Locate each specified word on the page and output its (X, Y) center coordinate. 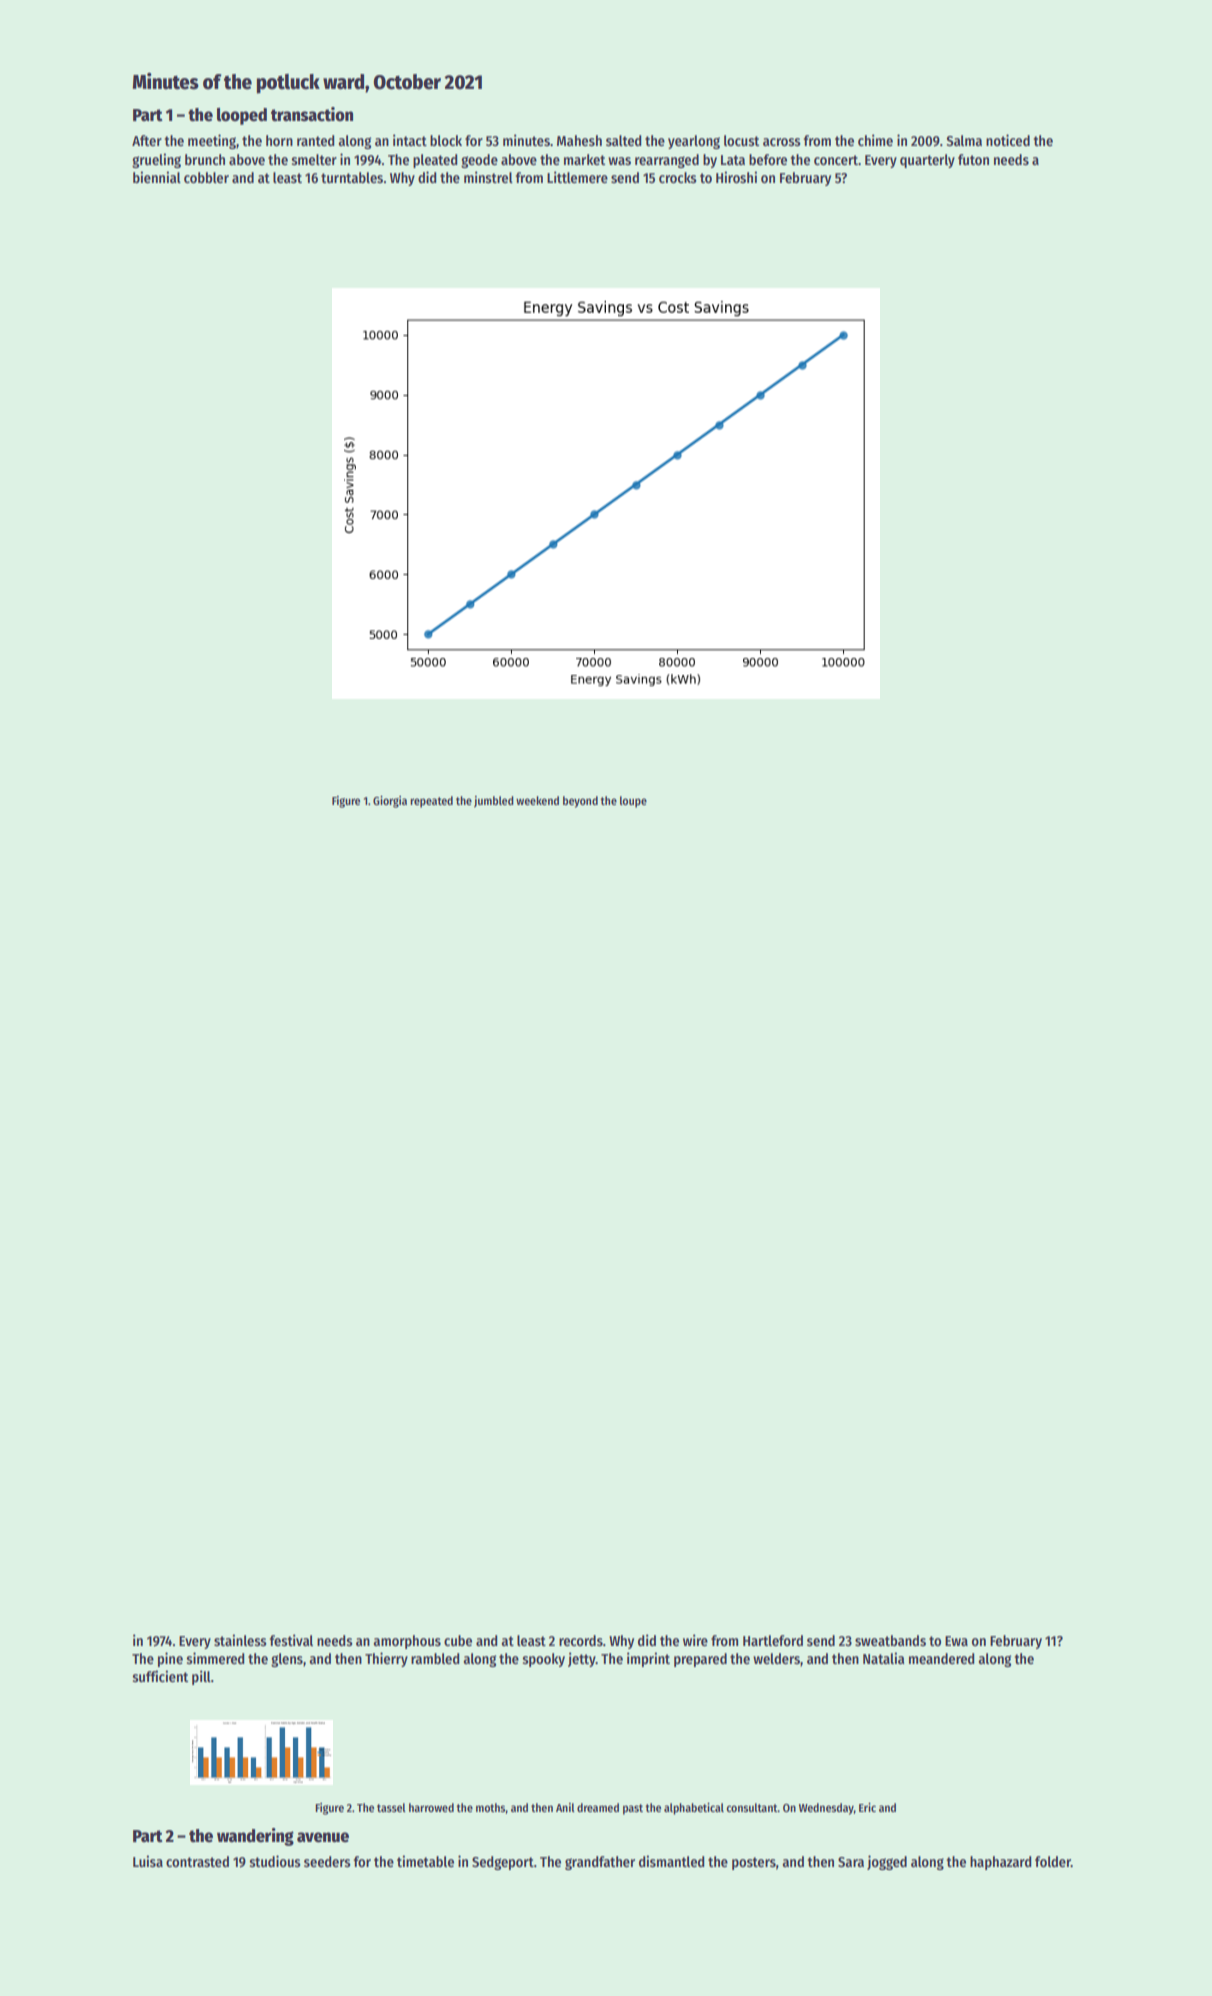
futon (973, 159)
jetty (582, 1659)
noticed (1008, 140)
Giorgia (390, 802)
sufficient (160, 1676)
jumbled (494, 802)
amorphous (407, 1642)
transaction (312, 114)
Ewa (956, 1641)
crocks (678, 177)
